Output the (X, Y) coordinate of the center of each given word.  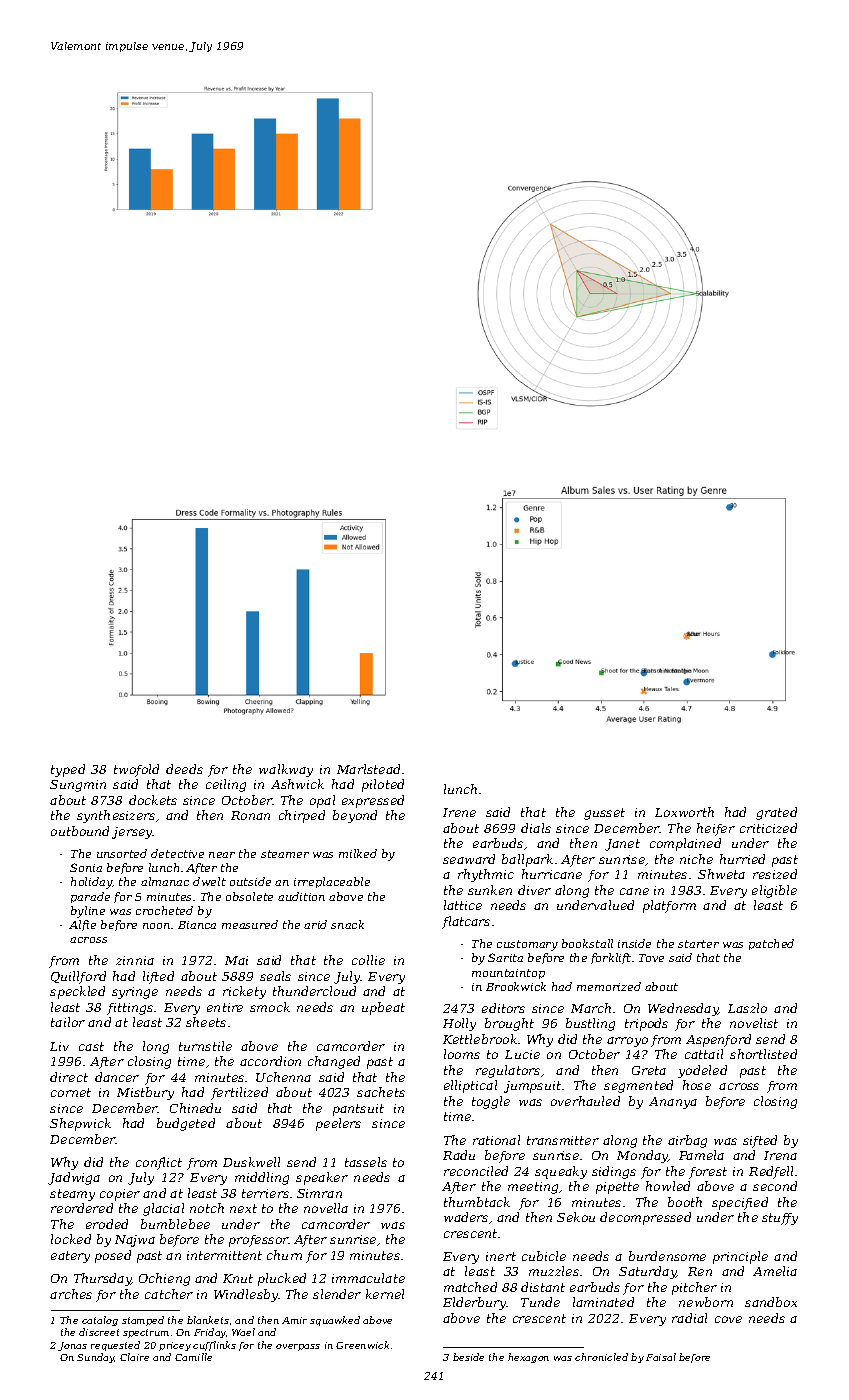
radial (689, 1318)
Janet (622, 845)
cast (91, 1046)
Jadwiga (74, 1178)
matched (470, 1287)
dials (536, 828)
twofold (136, 770)
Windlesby (246, 1295)
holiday (91, 883)
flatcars (466, 922)
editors (503, 1008)
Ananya (673, 1103)
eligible (774, 891)
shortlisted (763, 1054)
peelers (338, 1124)
